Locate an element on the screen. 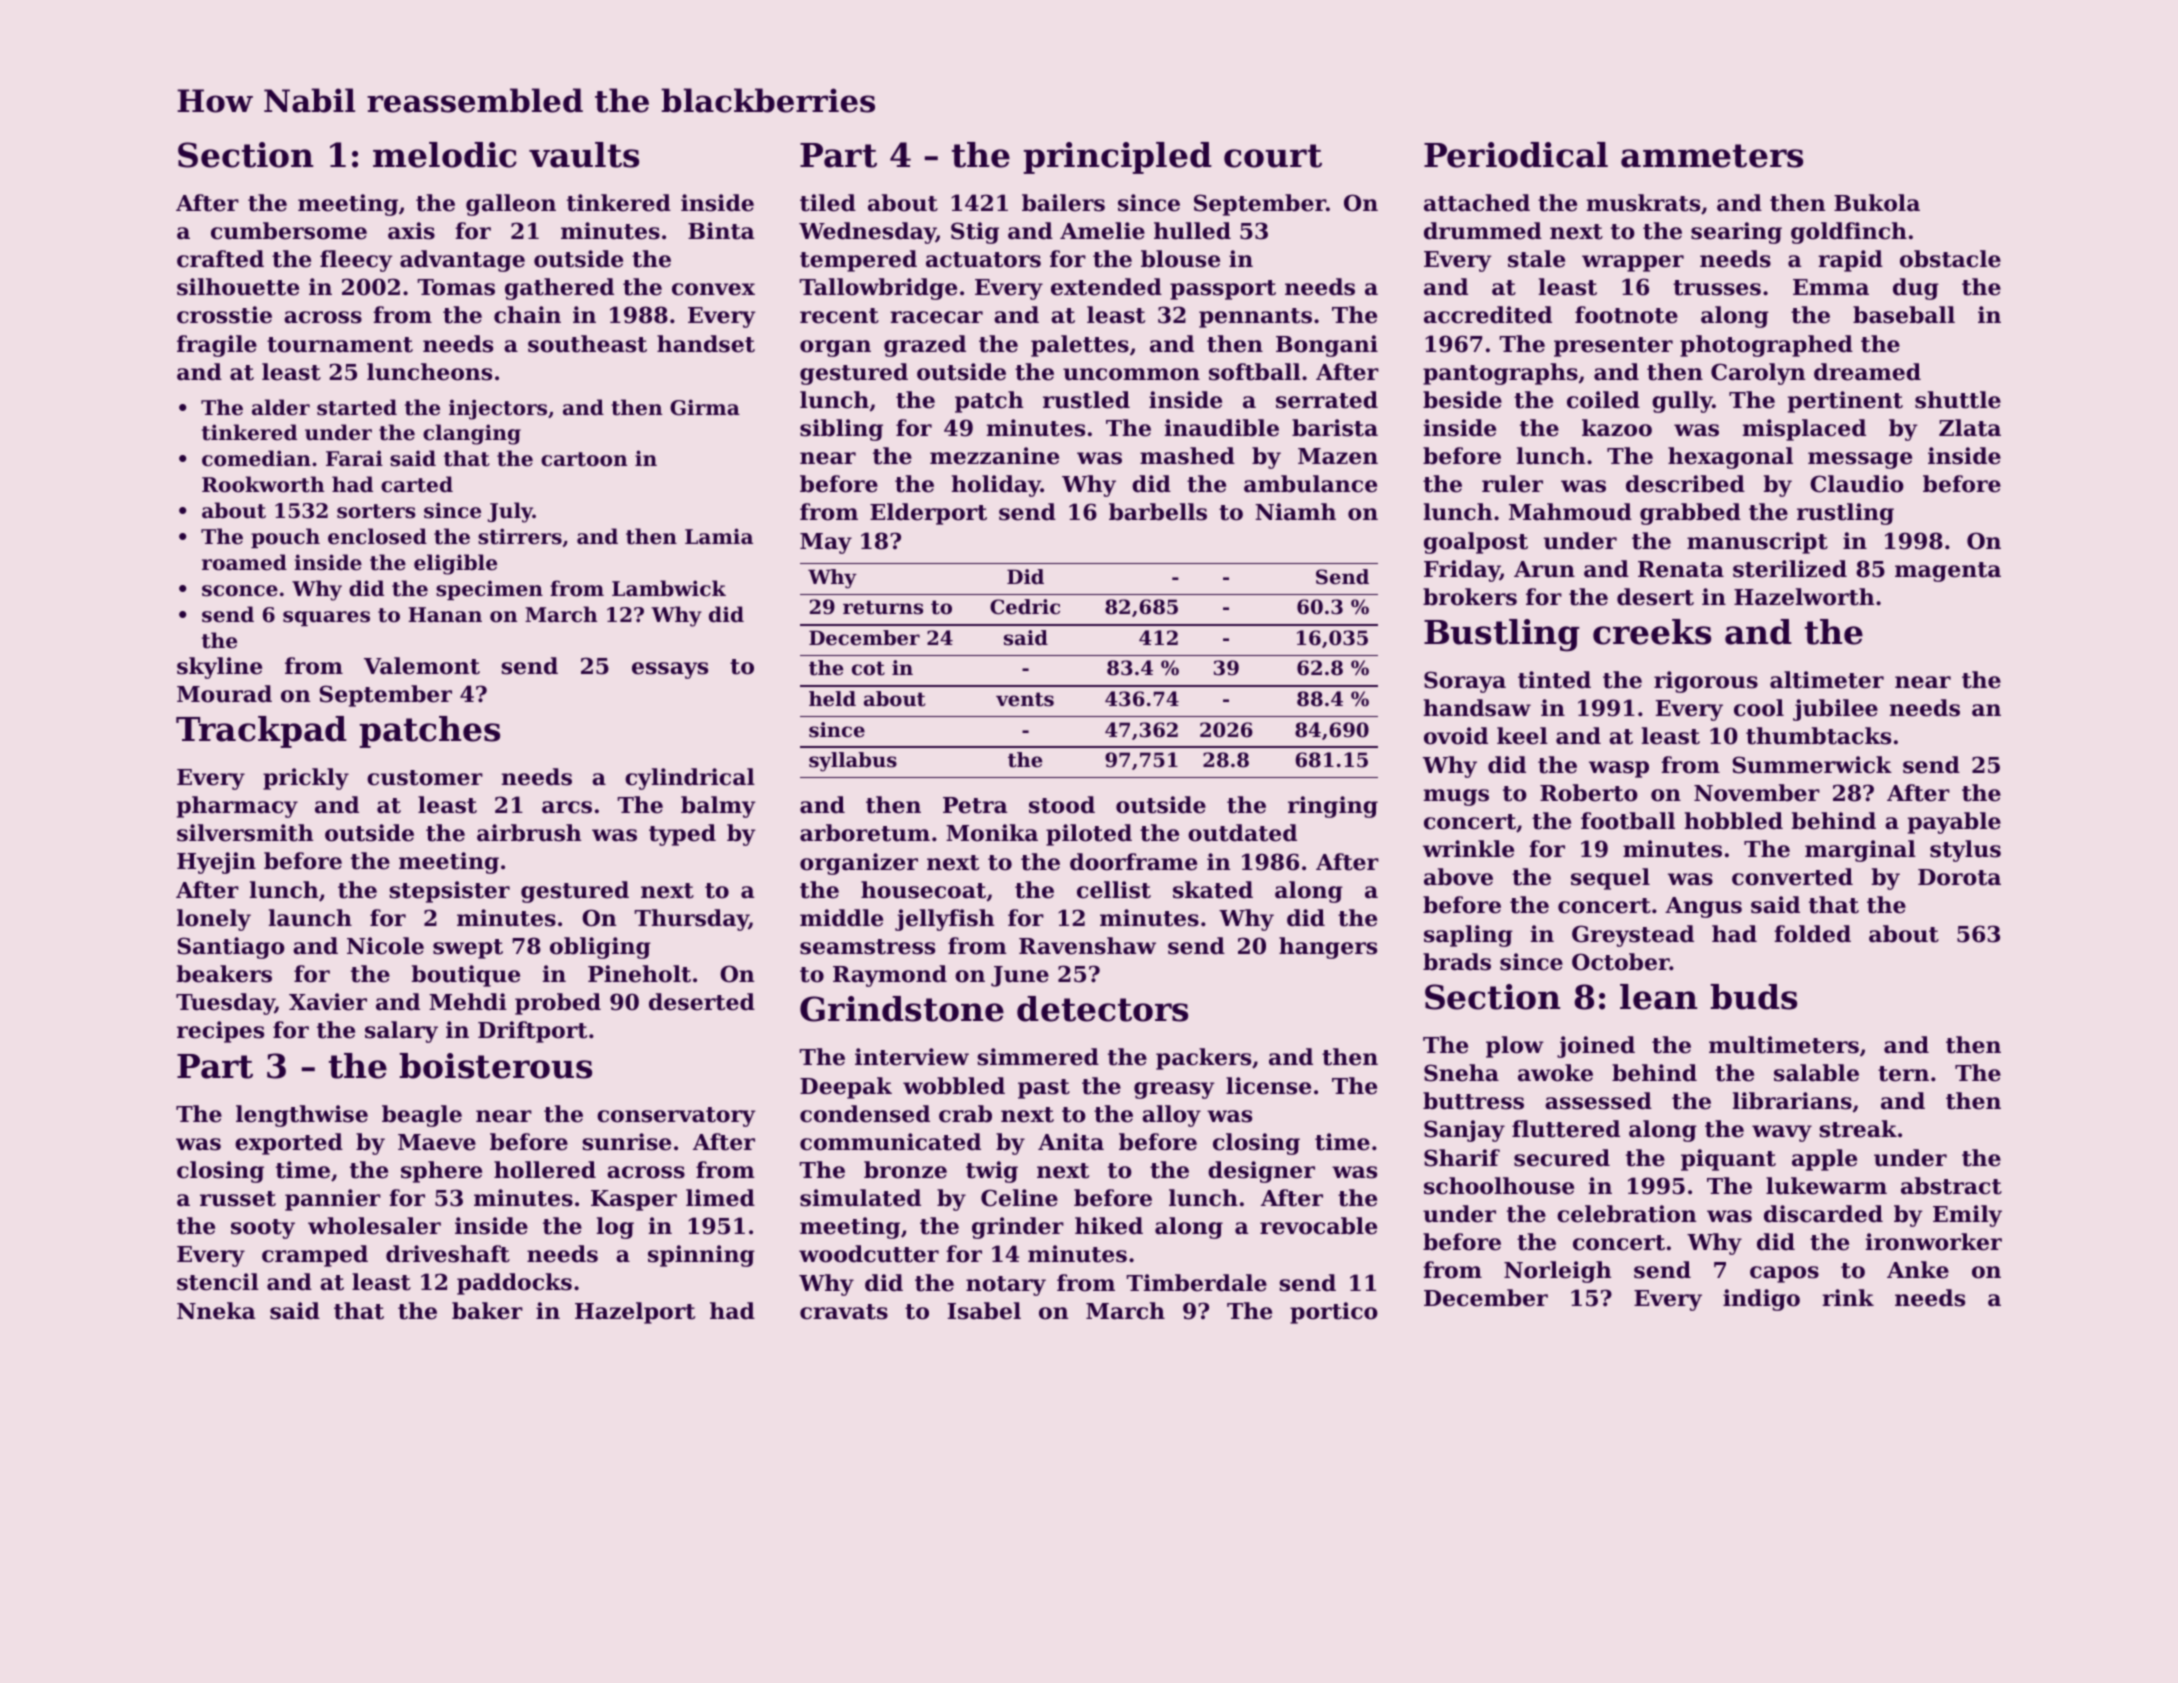  tiled is located at coordinates (828, 203).
